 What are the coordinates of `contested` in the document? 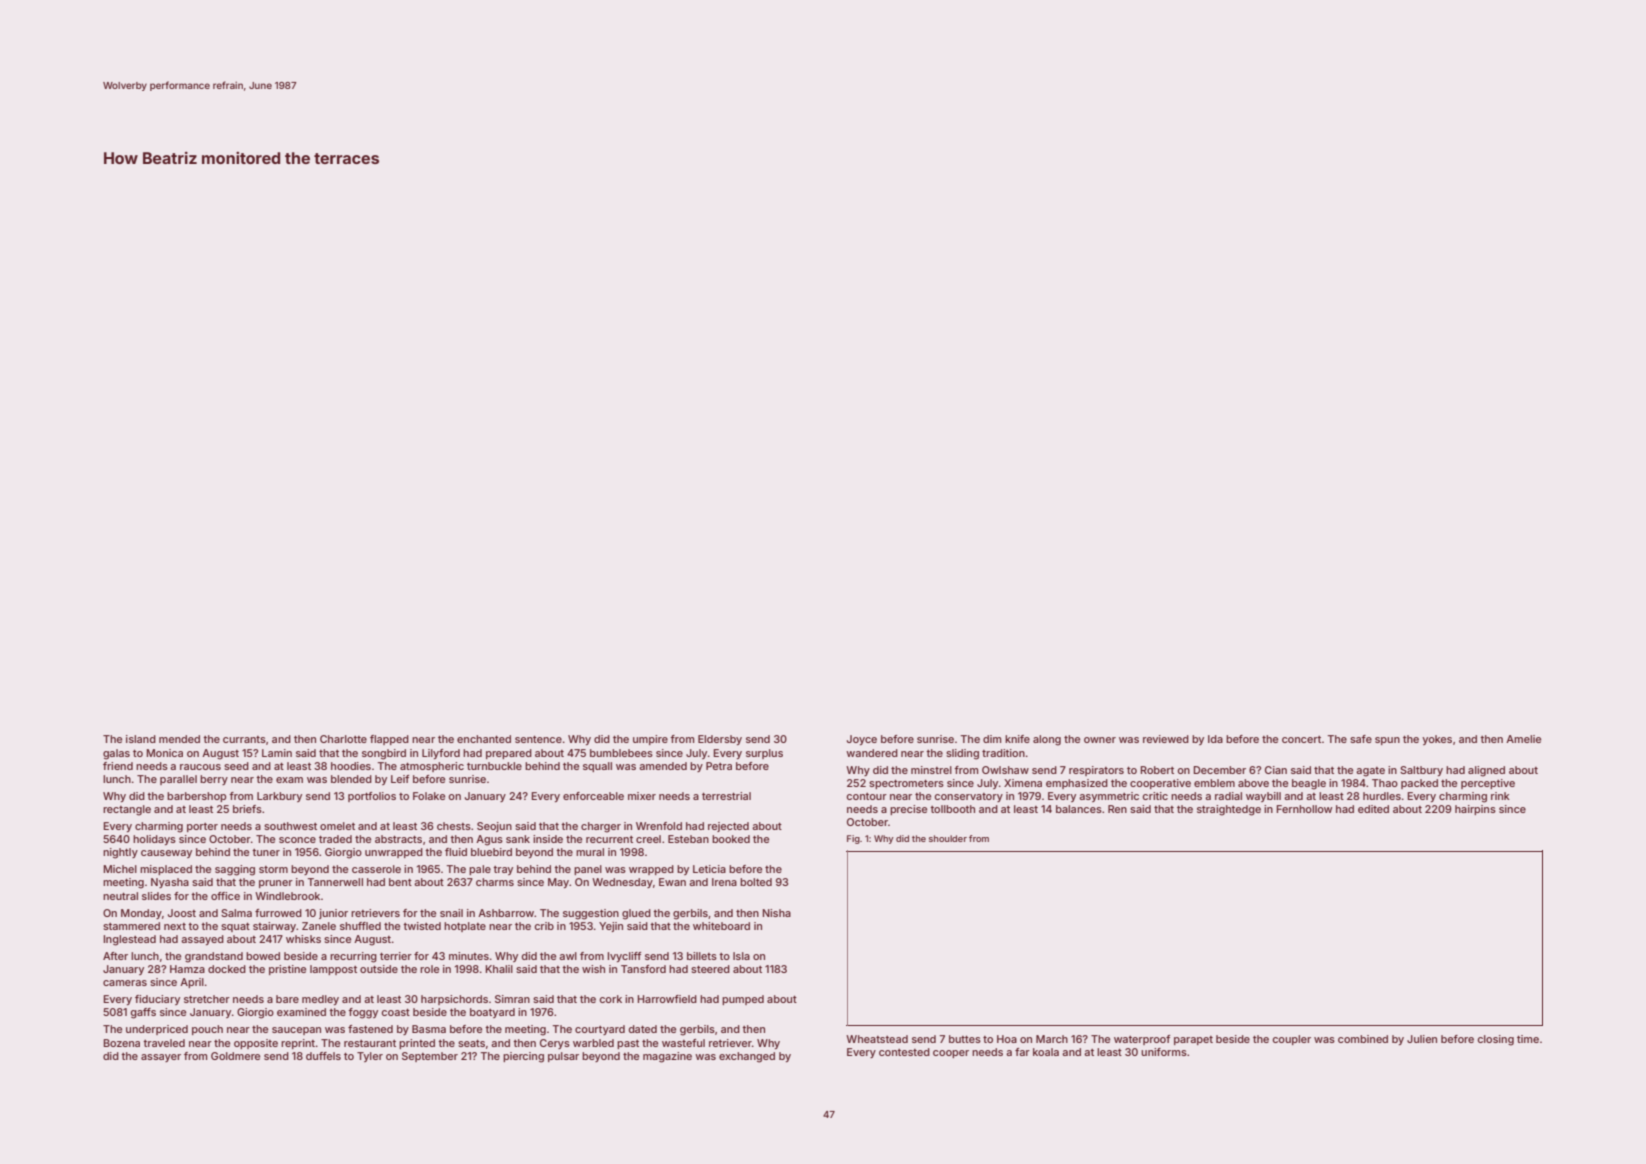 It's located at (904, 1052).
